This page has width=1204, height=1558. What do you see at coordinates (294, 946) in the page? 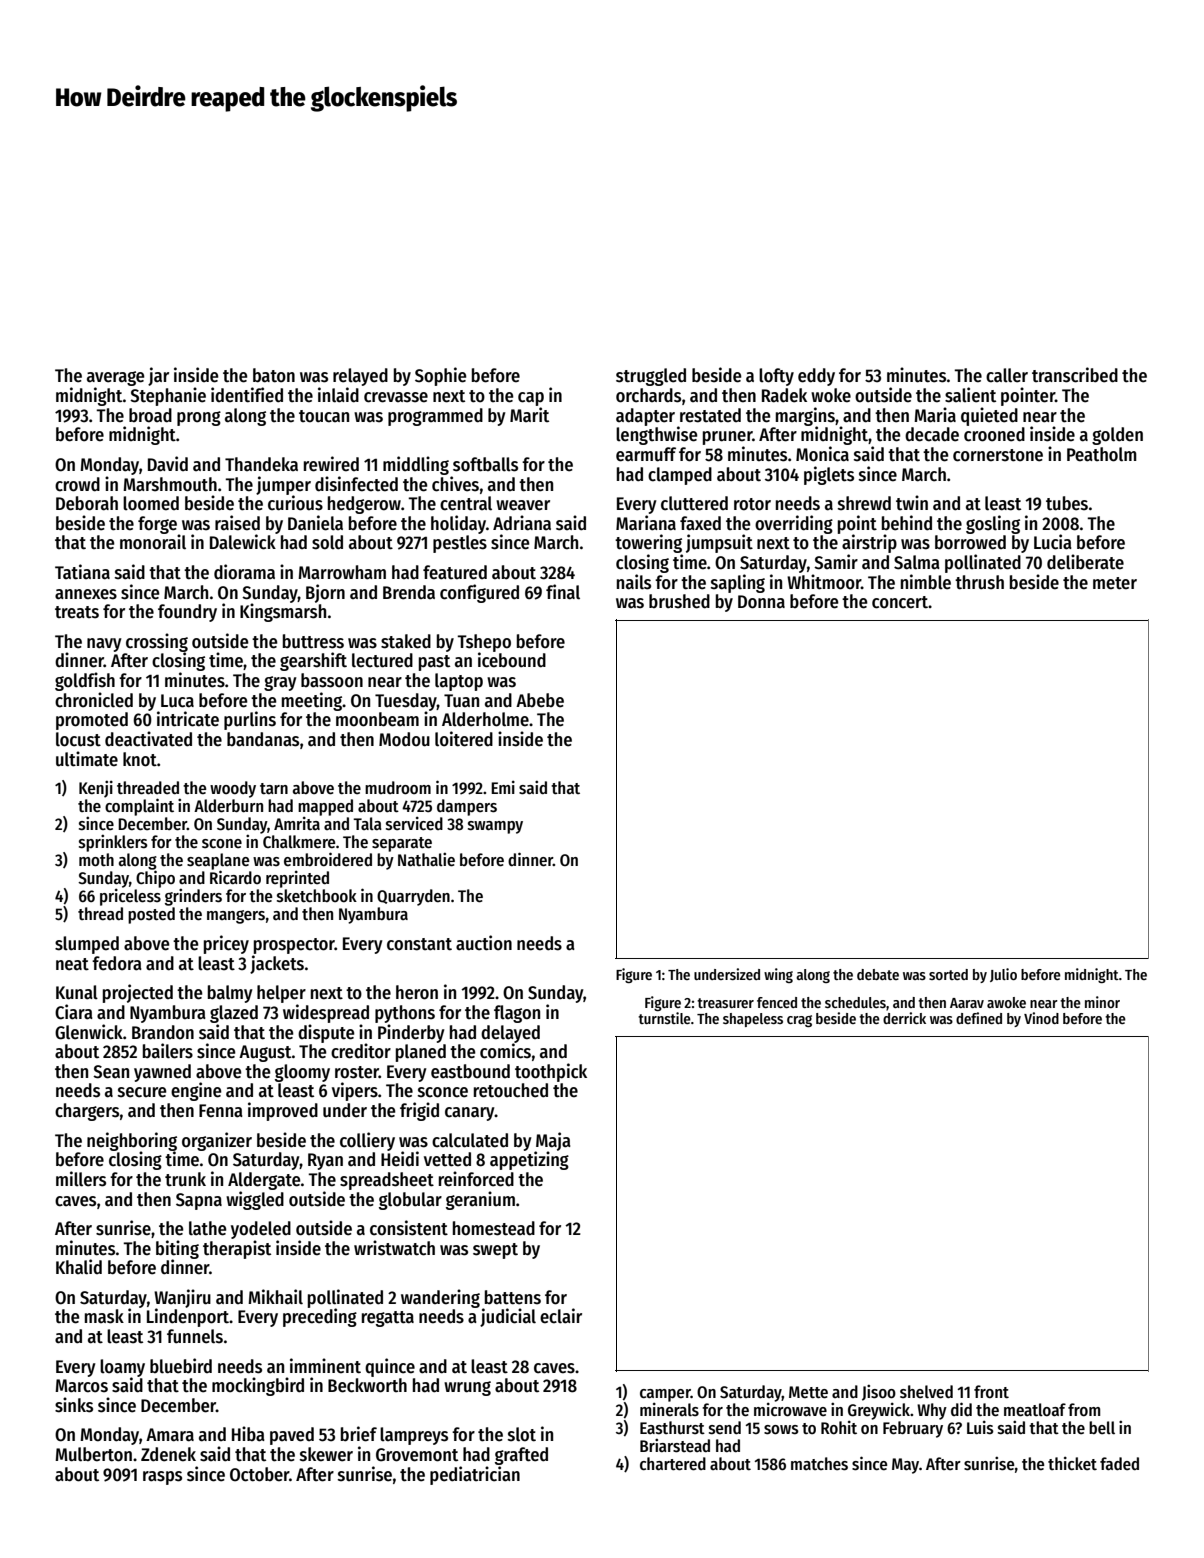
I see `prospector` at bounding box center [294, 946].
